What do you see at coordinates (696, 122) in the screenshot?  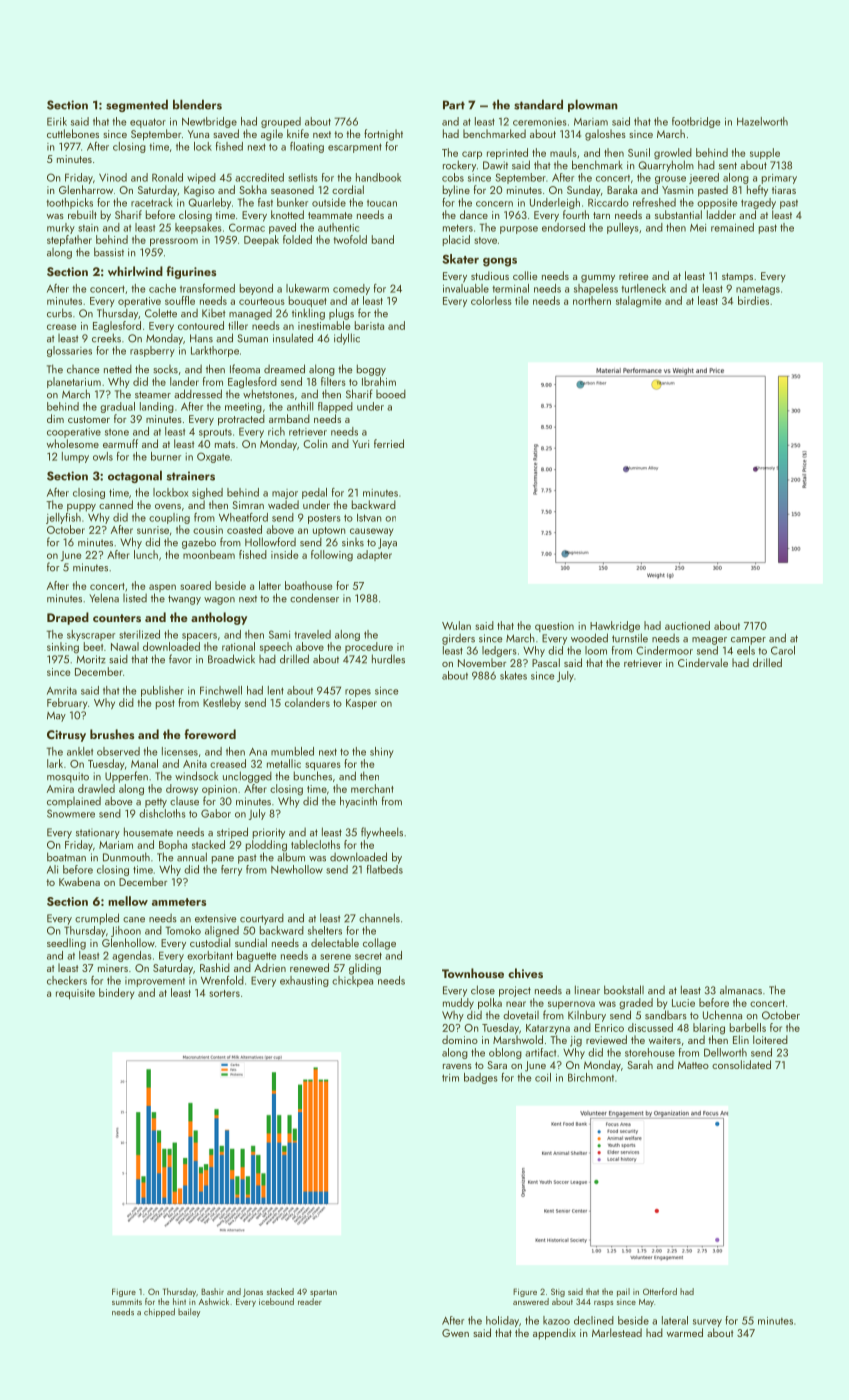 I see `footbridge` at bounding box center [696, 122].
